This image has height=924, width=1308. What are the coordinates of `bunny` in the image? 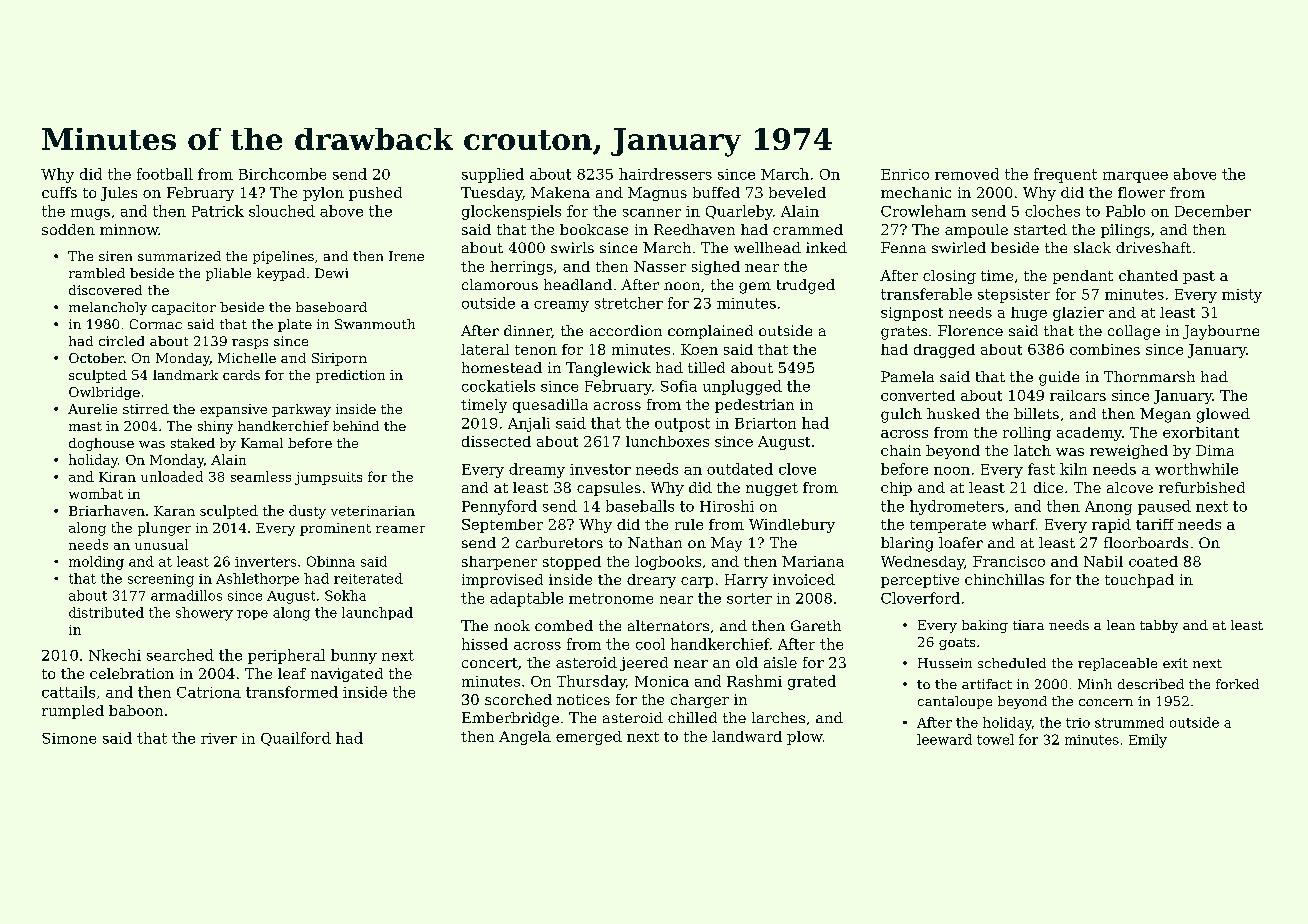 It's located at (354, 656).
